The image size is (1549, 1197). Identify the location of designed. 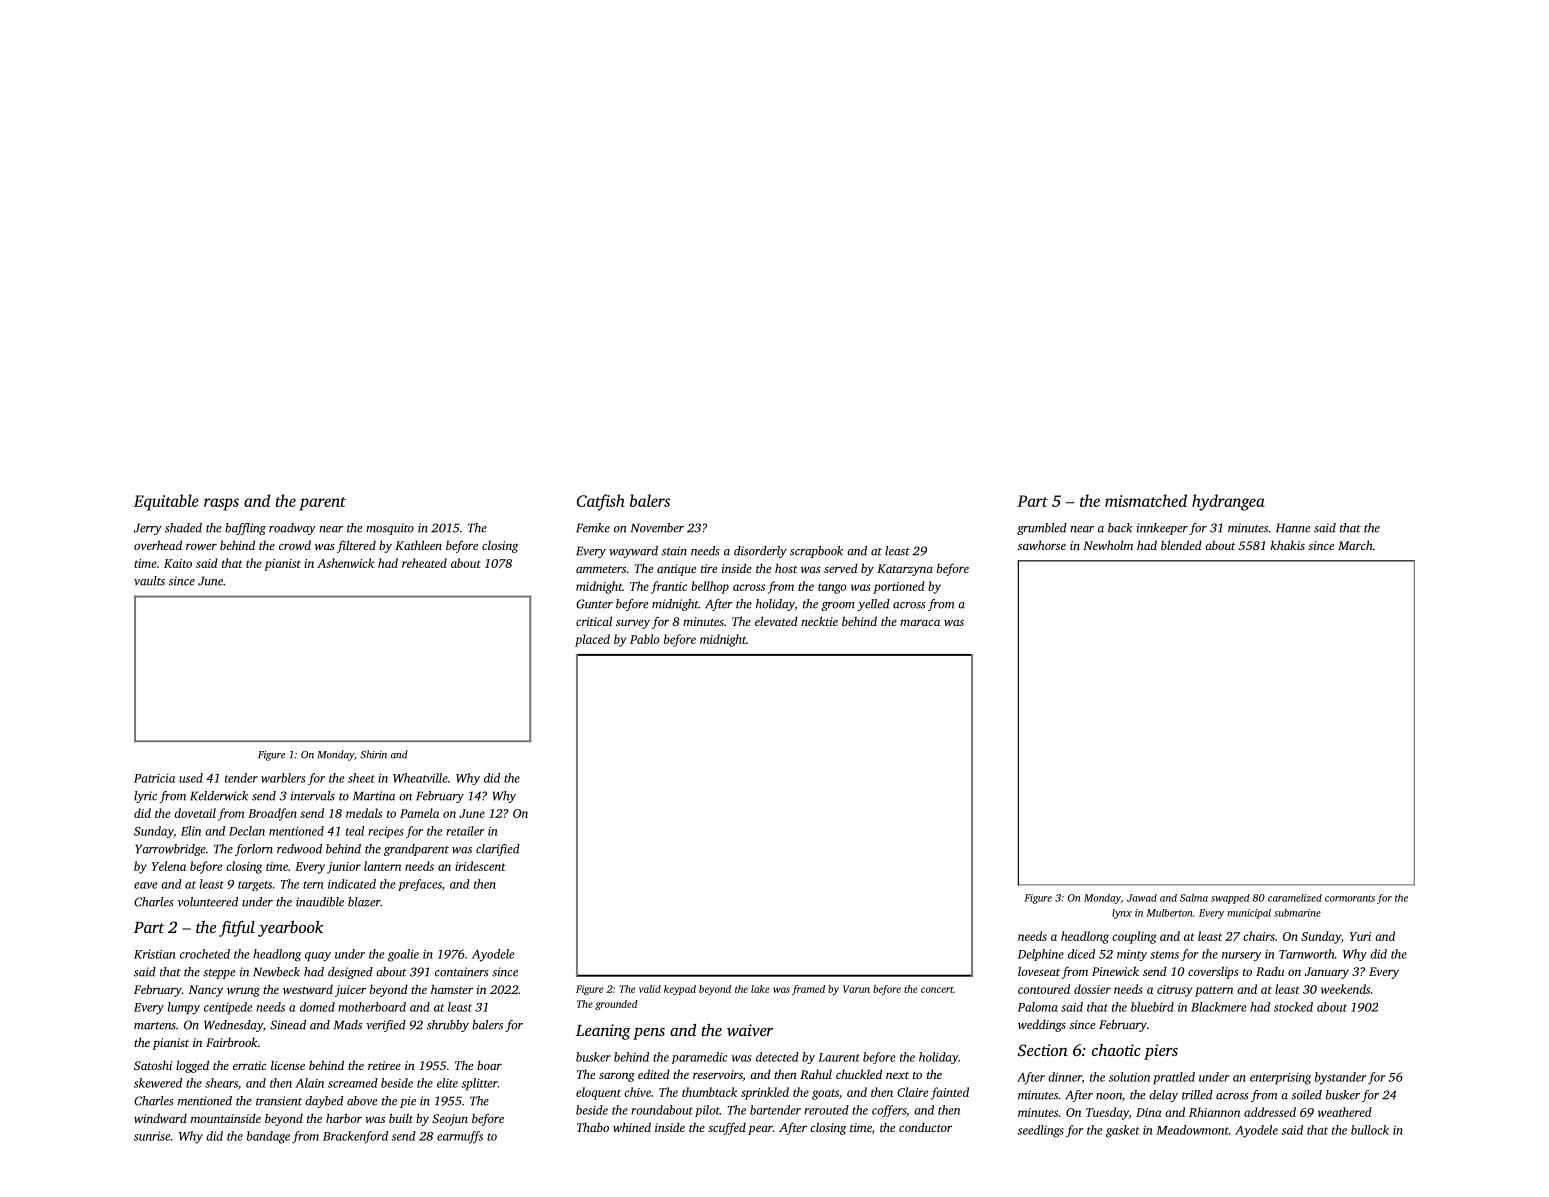
(350, 973).
